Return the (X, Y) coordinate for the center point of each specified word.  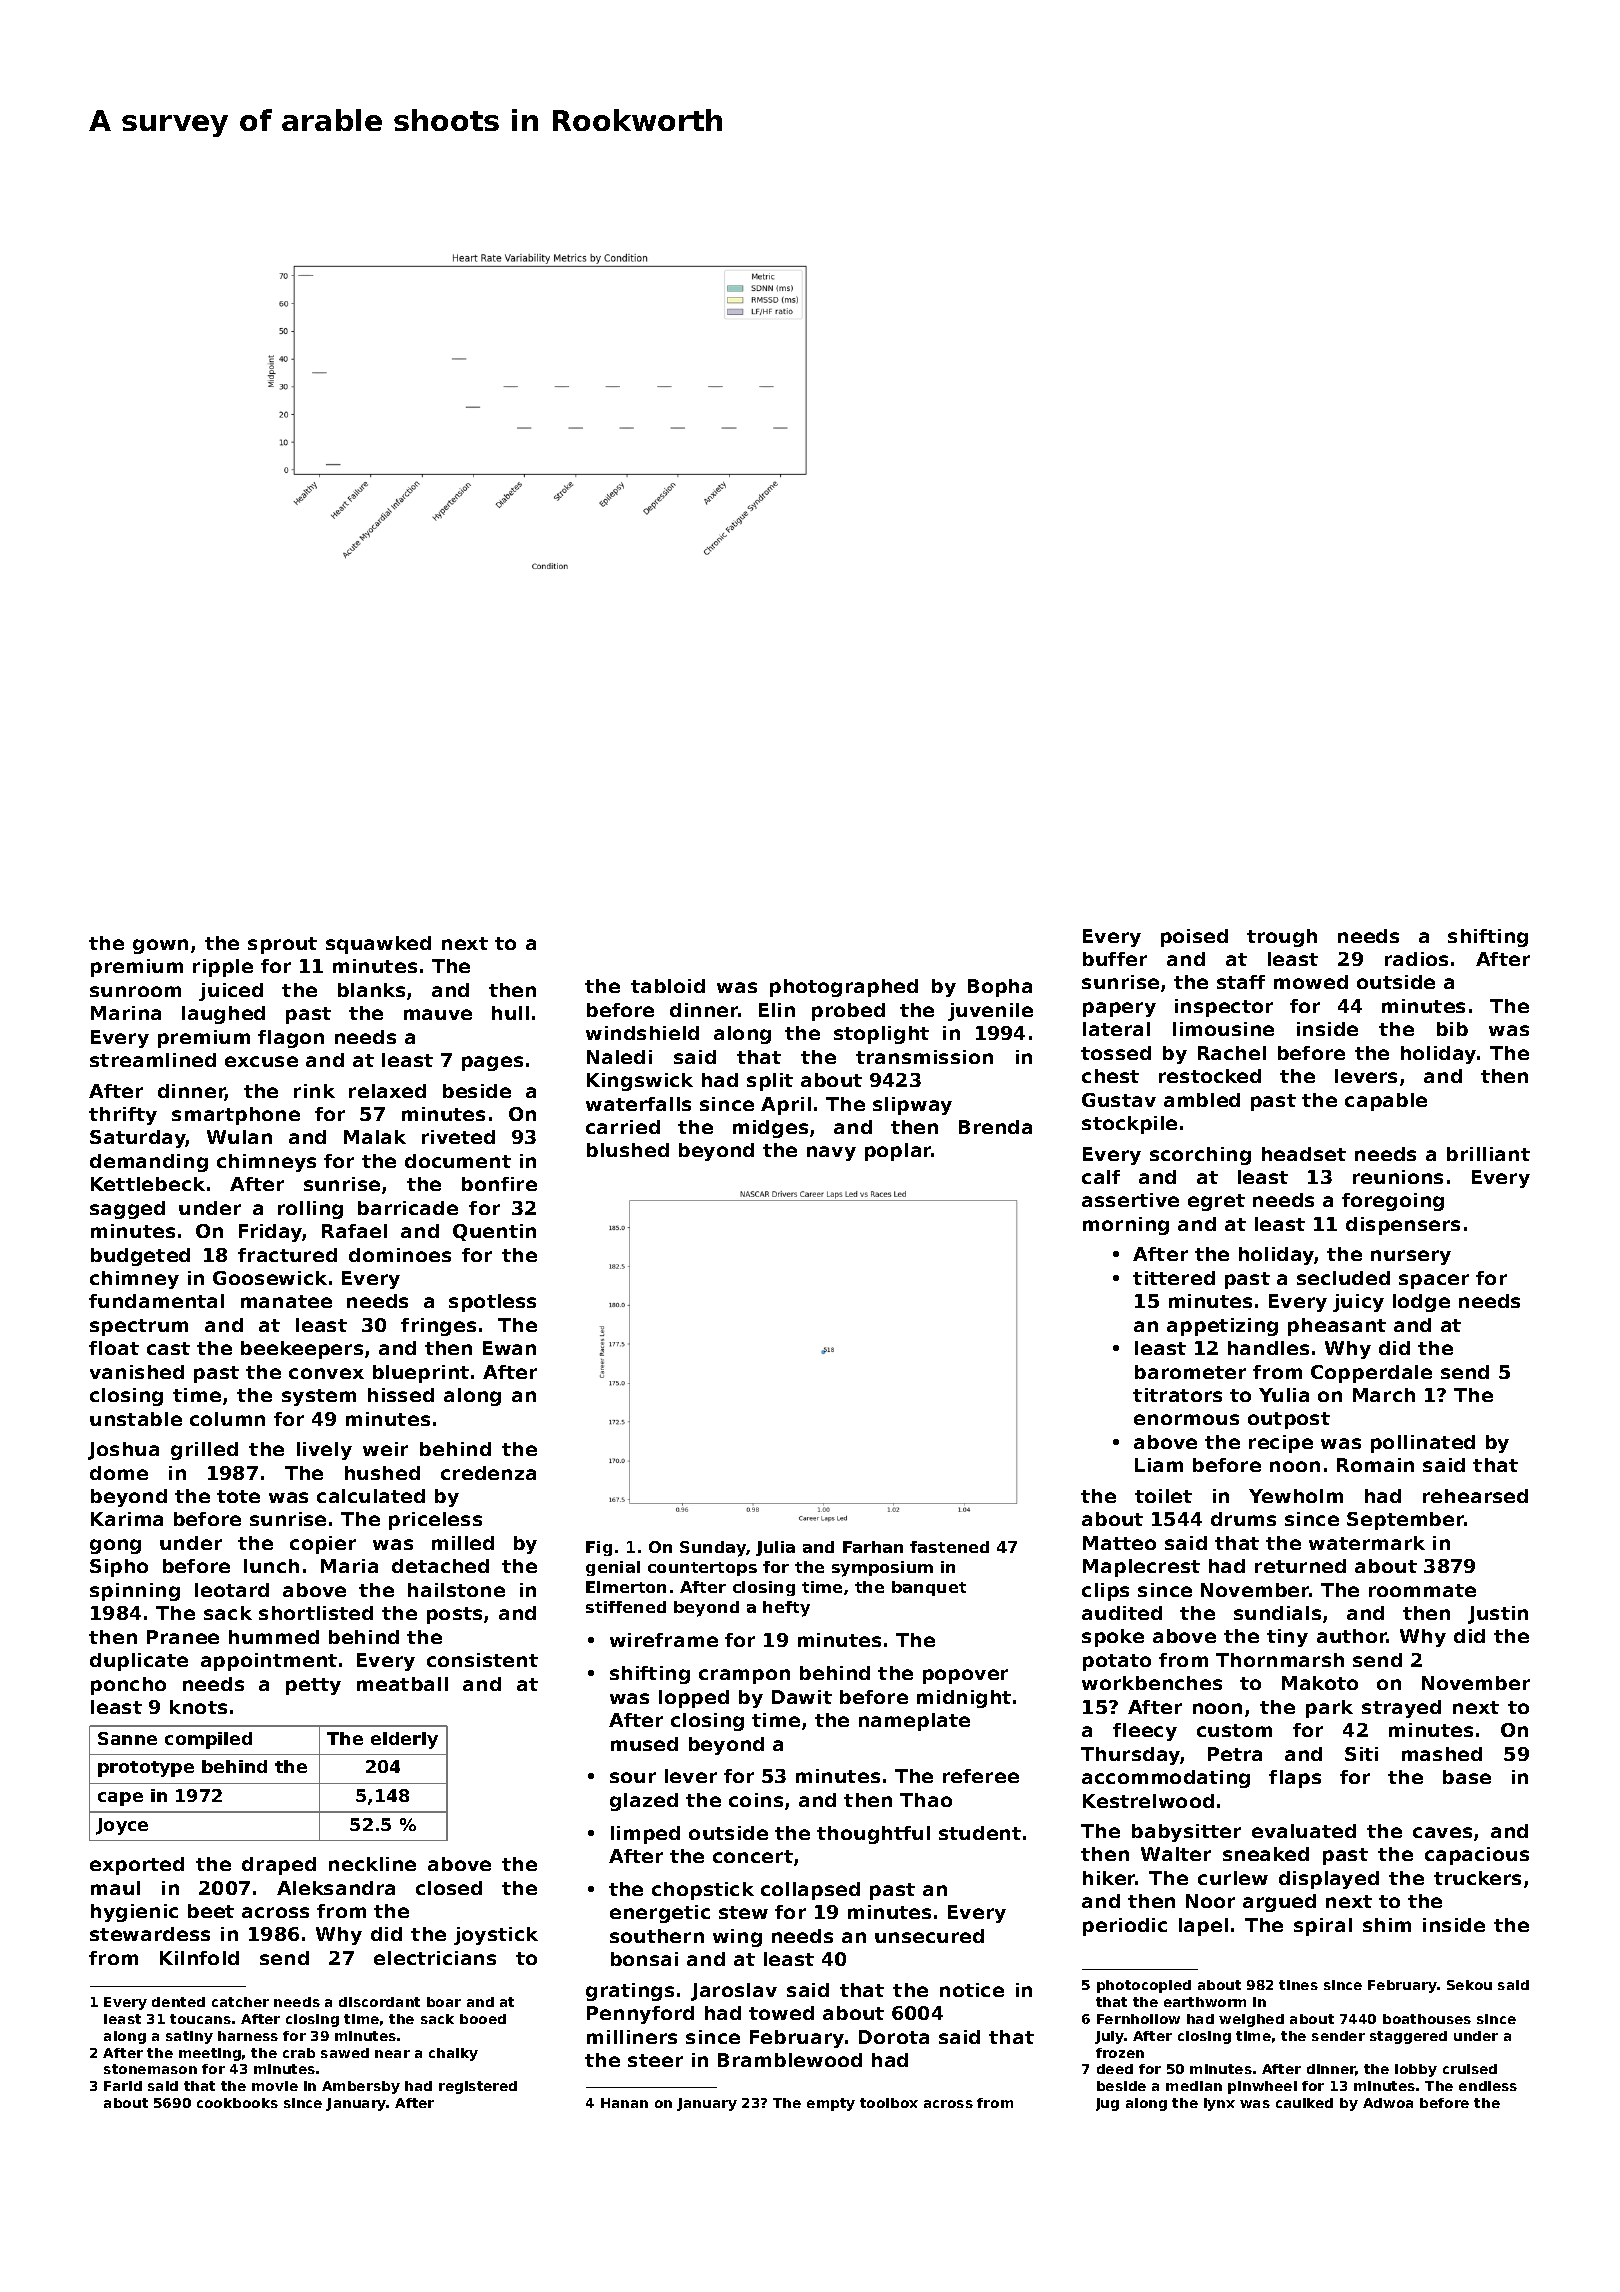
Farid (123, 2086)
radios (1416, 959)
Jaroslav (734, 1992)
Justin (1498, 1615)
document (458, 1161)
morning (1126, 1226)
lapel (1203, 1927)
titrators (1177, 1395)
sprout (282, 945)
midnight (964, 1699)
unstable (136, 1419)
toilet (1163, 1496)
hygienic (134, 1913)
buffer (1115, 959)
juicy (1358, 1303)
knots (198, 1707)
